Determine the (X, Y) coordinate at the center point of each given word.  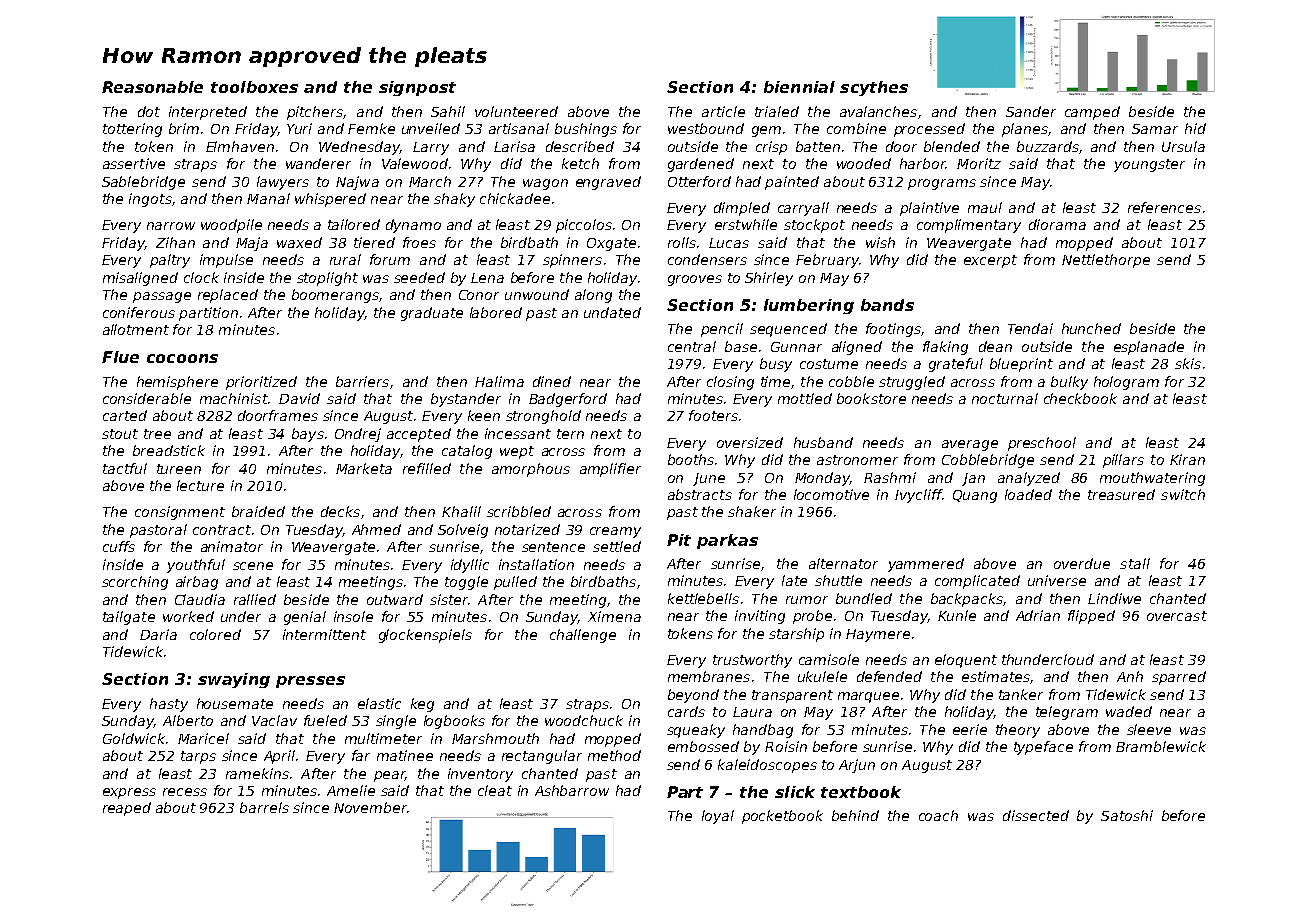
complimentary (969, 226)
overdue (1082, 563)
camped (1092, 113)
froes (419, 242)
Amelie (351, 790)
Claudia (200, 599)
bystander (466, 400)
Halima (499, 381)
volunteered (516, 111)
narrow (171, 226)
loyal (718, 817)
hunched (1091, 328)
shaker (752, 511)
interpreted (208, 113)
